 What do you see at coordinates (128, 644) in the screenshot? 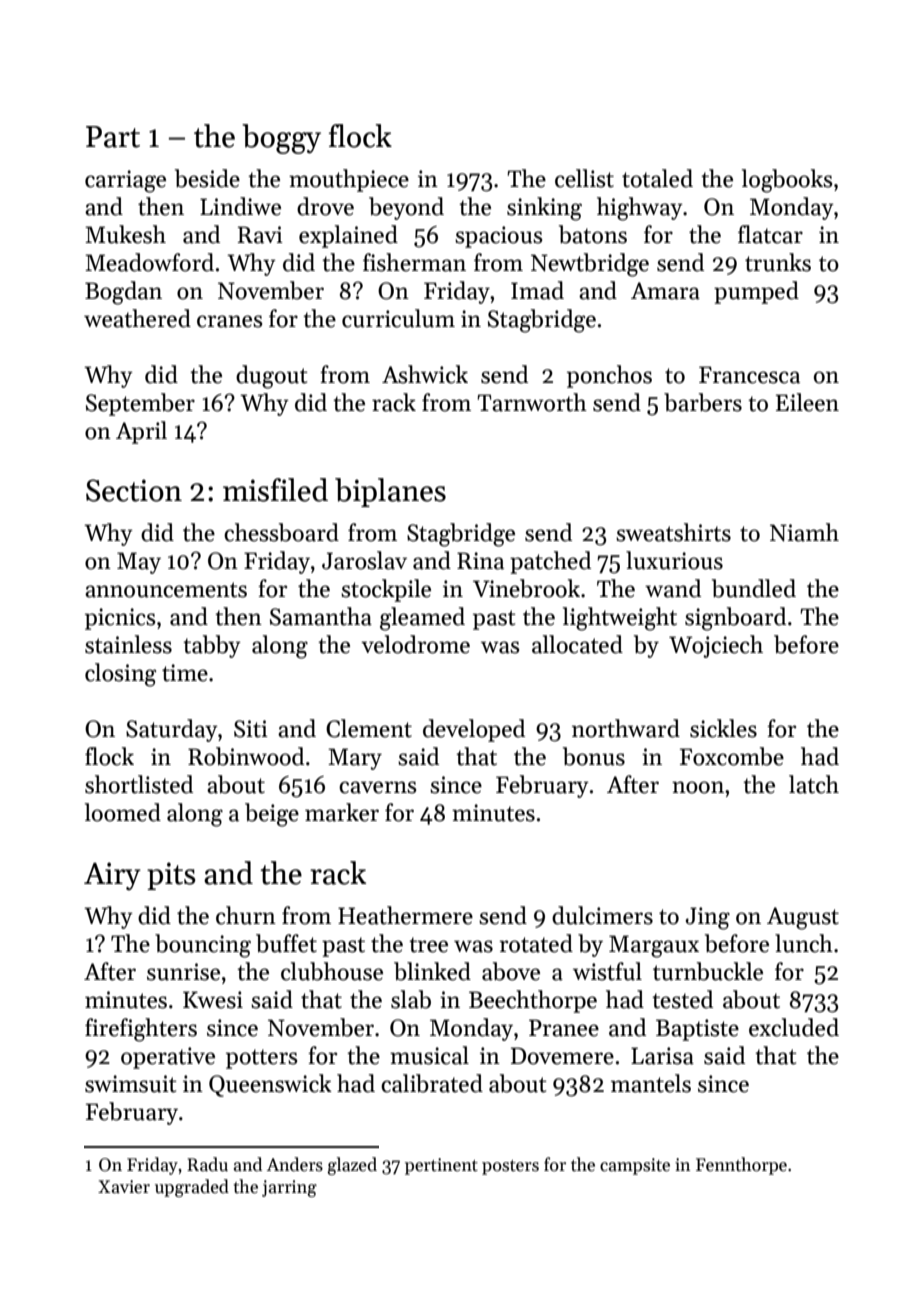
I see `stainless` at bounding box center [128, 644].
